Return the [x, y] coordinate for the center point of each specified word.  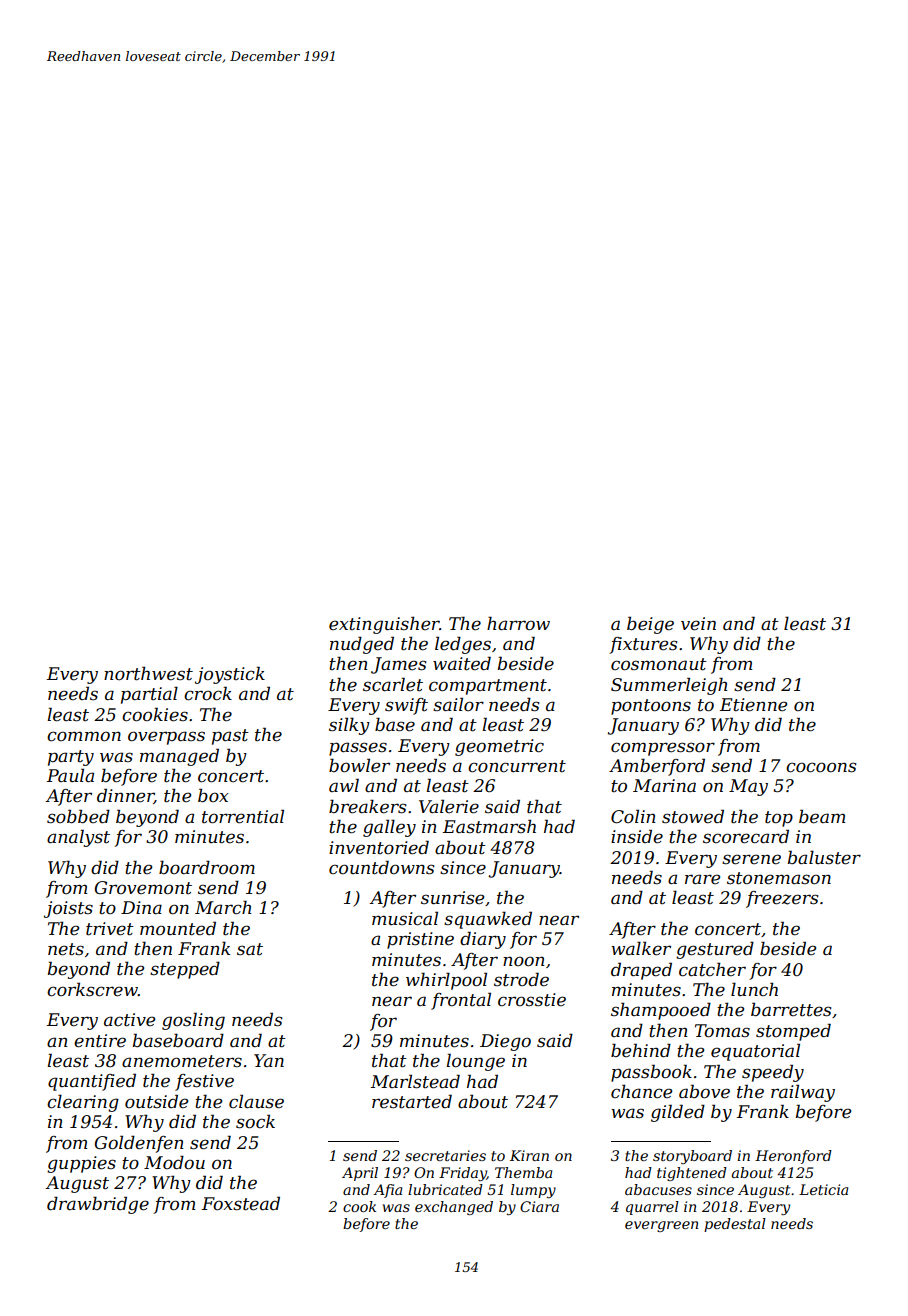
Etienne [753, 705]
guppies [81, 1164]
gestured [715, 950]
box [213, 795]
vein [698, 624]
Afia [387, 1191]
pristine [420, 940]
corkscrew [92, 989]
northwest [148, 673]
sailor [458, 704]
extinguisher [384, 625]
